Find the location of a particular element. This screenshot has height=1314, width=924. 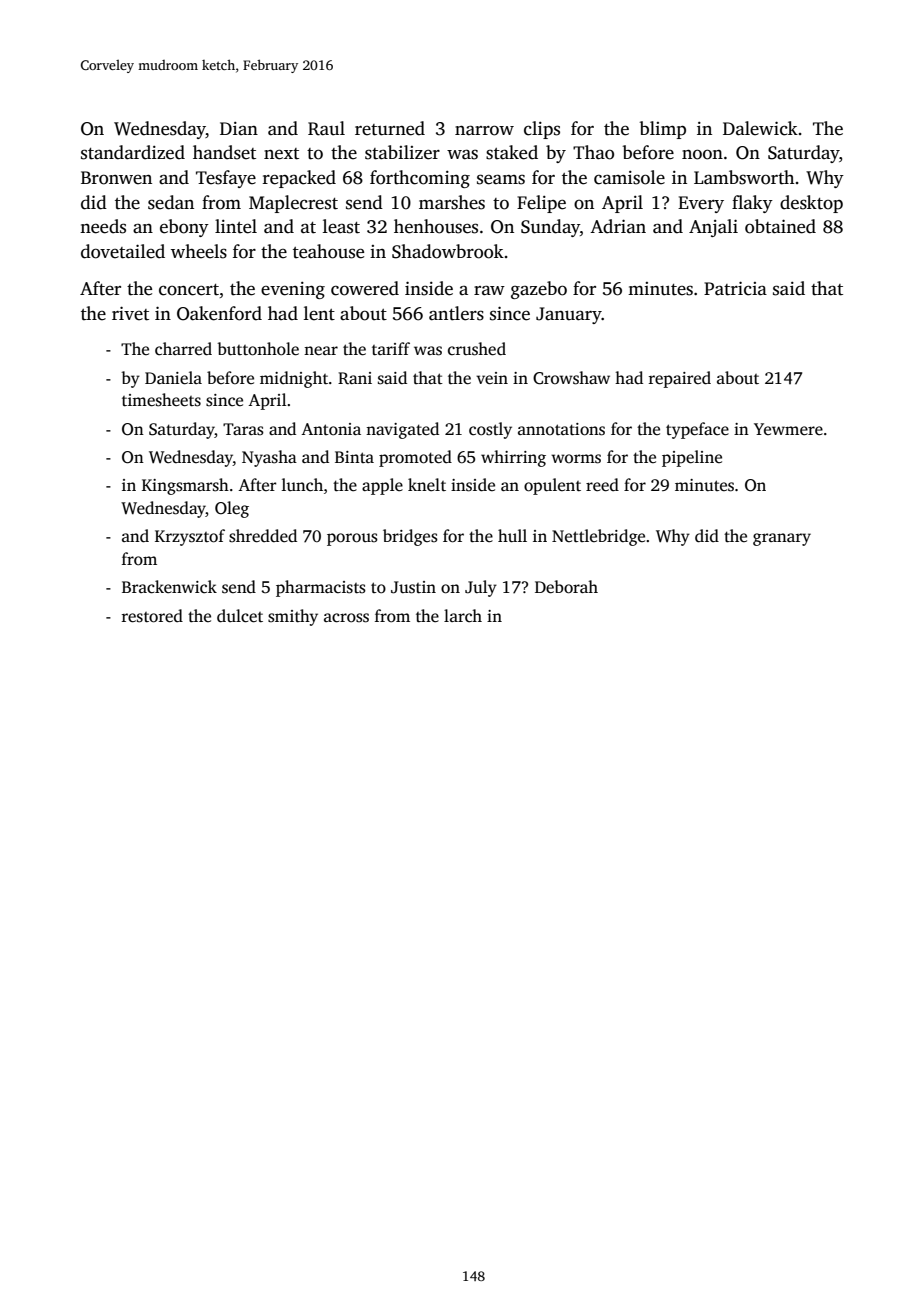

restored is located at coordinates (152, 616).
